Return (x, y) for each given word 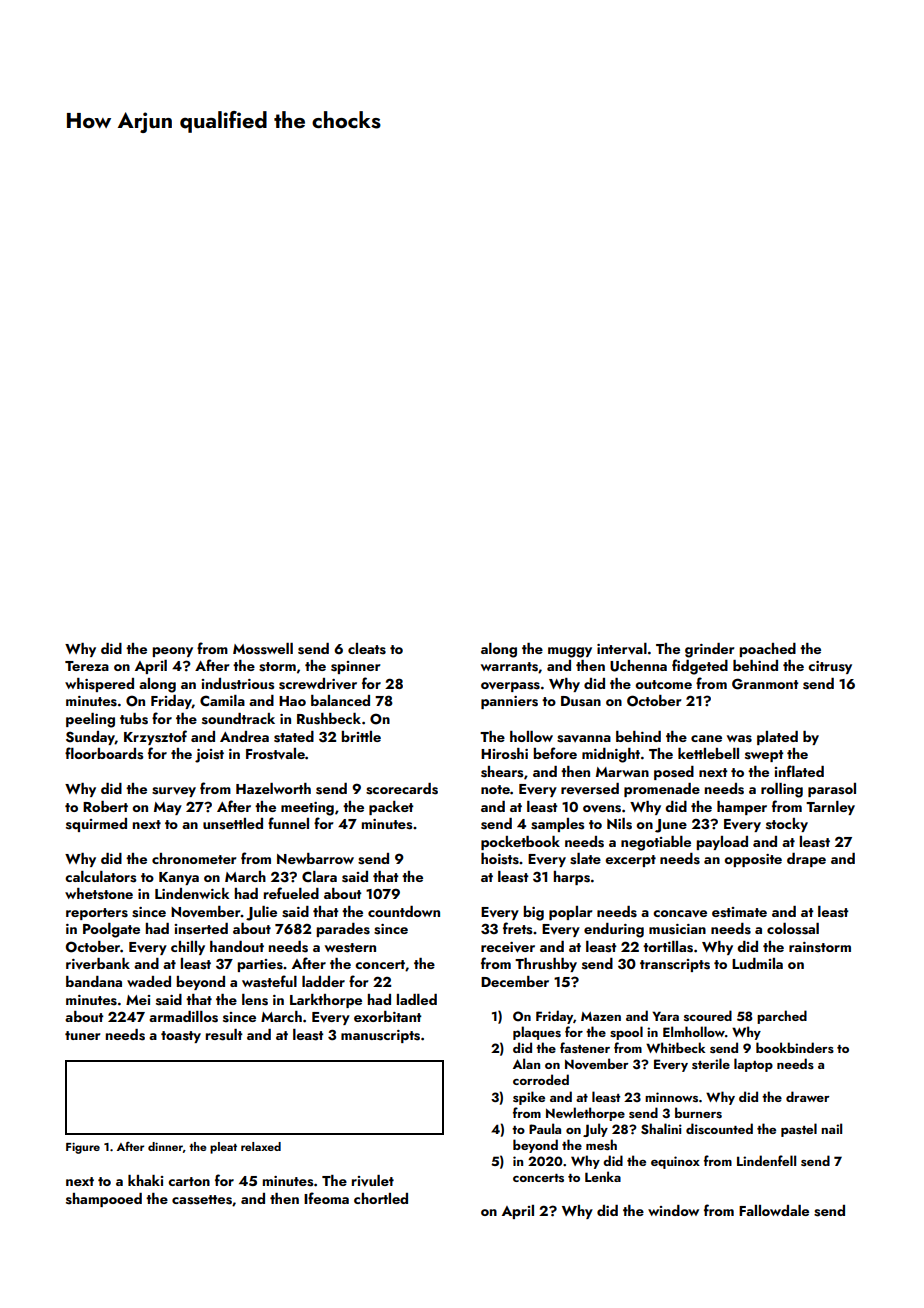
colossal (793, 929)
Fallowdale (774, 1210)
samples (557, 825)
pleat (223, 1148)
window (673, 1210)
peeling (90, 720)
